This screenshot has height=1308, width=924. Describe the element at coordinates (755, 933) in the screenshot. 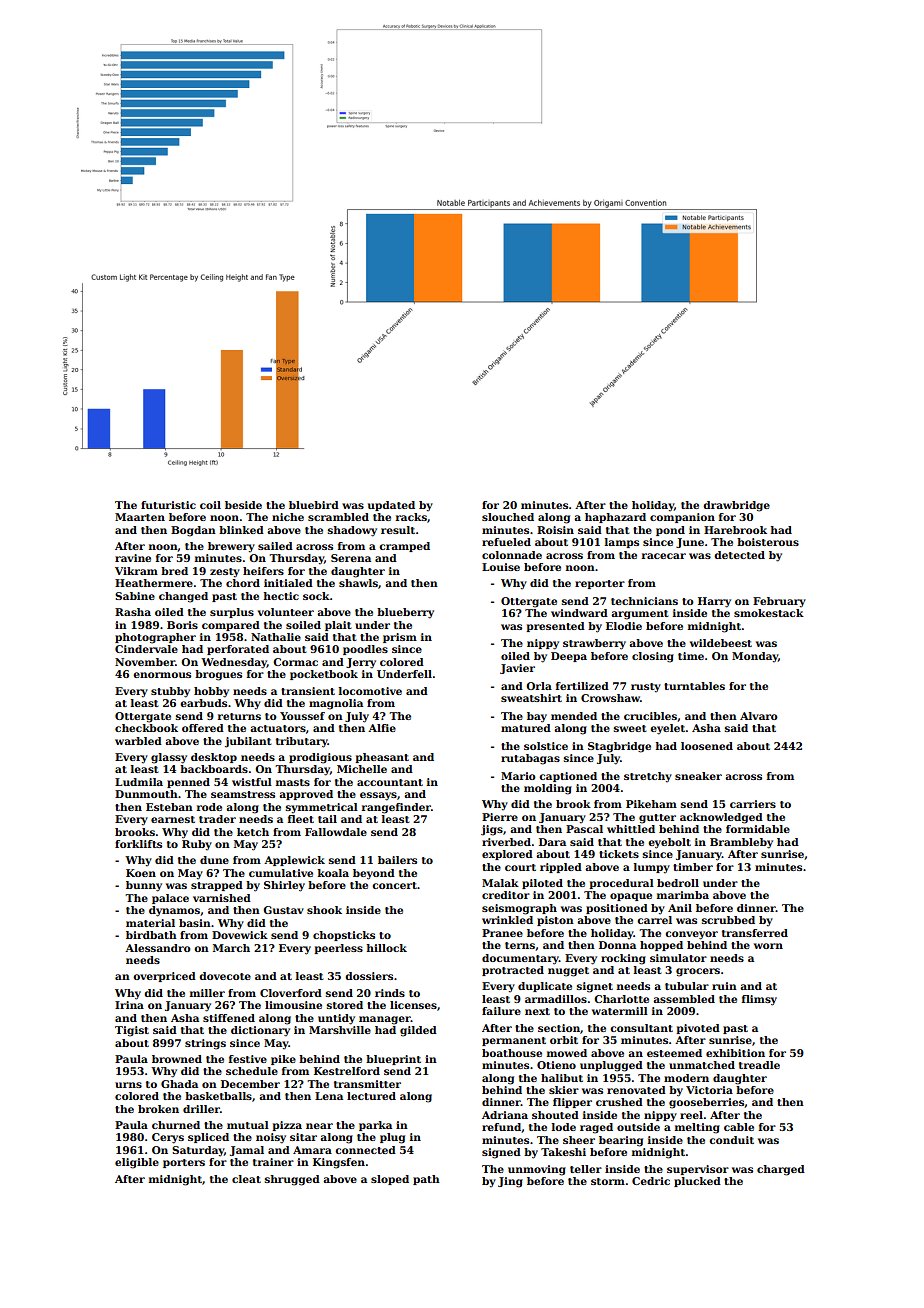

I see `transferred` at that location.
